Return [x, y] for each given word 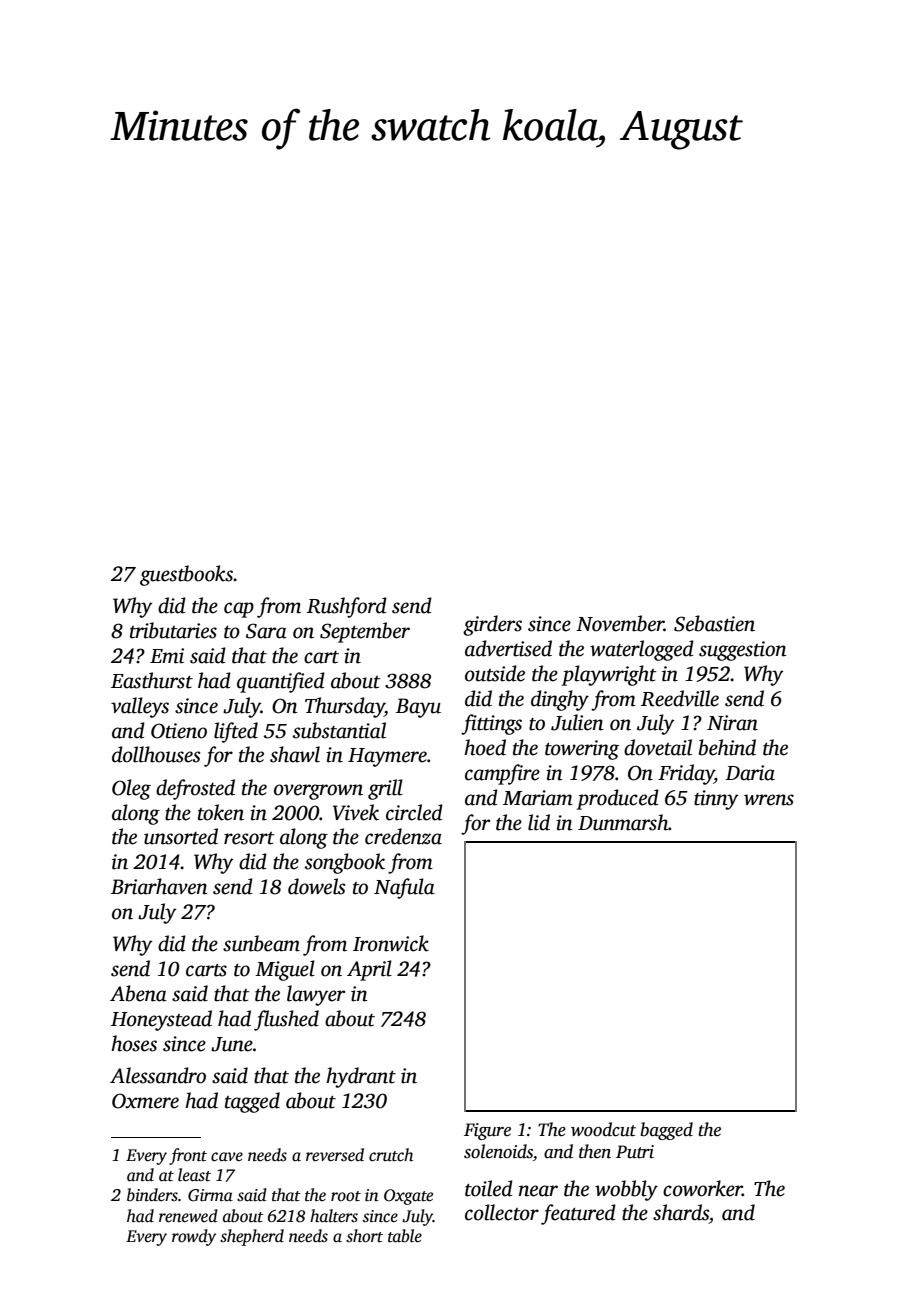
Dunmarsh [623, 822]
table [405, 1236]
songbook [345, 863]
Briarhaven [159, 886]
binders [152, 1195]
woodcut [603, 1129]
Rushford [347, 607]
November [620, 623]
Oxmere [145, 1101]
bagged [666, 1131]
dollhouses [156, 754]
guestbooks [187, 575]
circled [414, 812]
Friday [686, 774]
